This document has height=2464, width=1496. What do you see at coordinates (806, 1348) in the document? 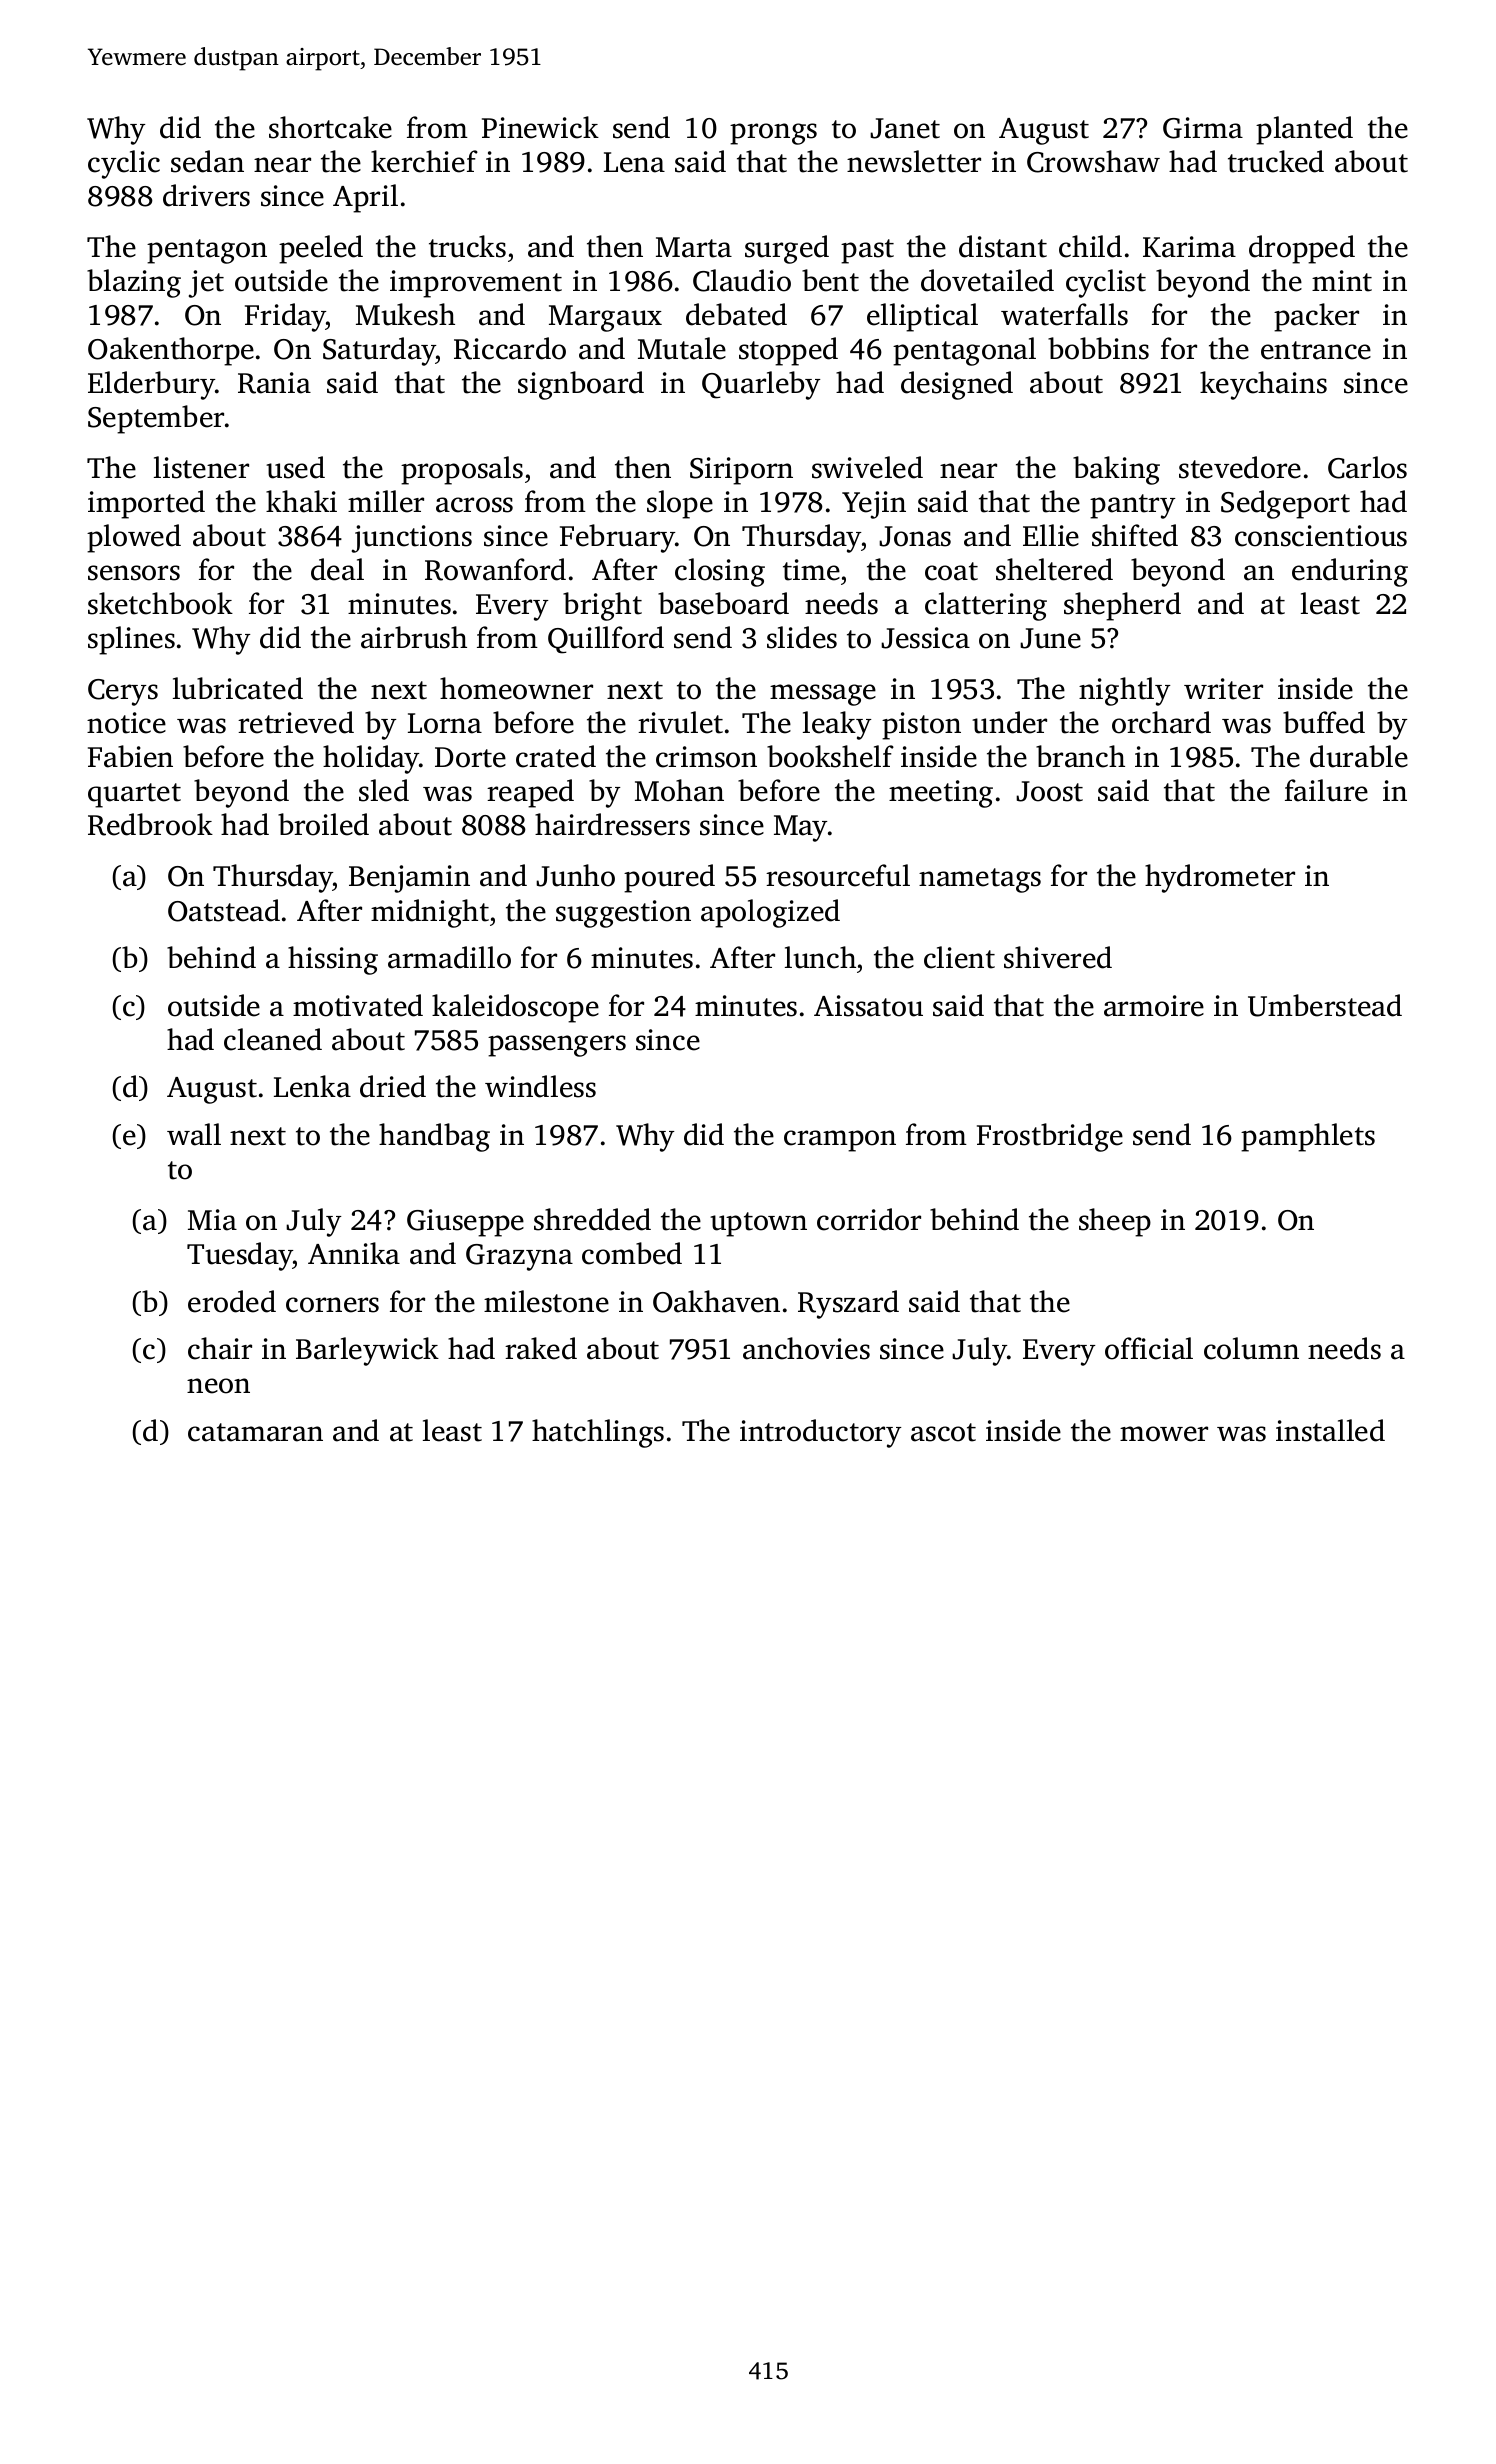
I see `anchovies` at bounding box center [806, 1348].
